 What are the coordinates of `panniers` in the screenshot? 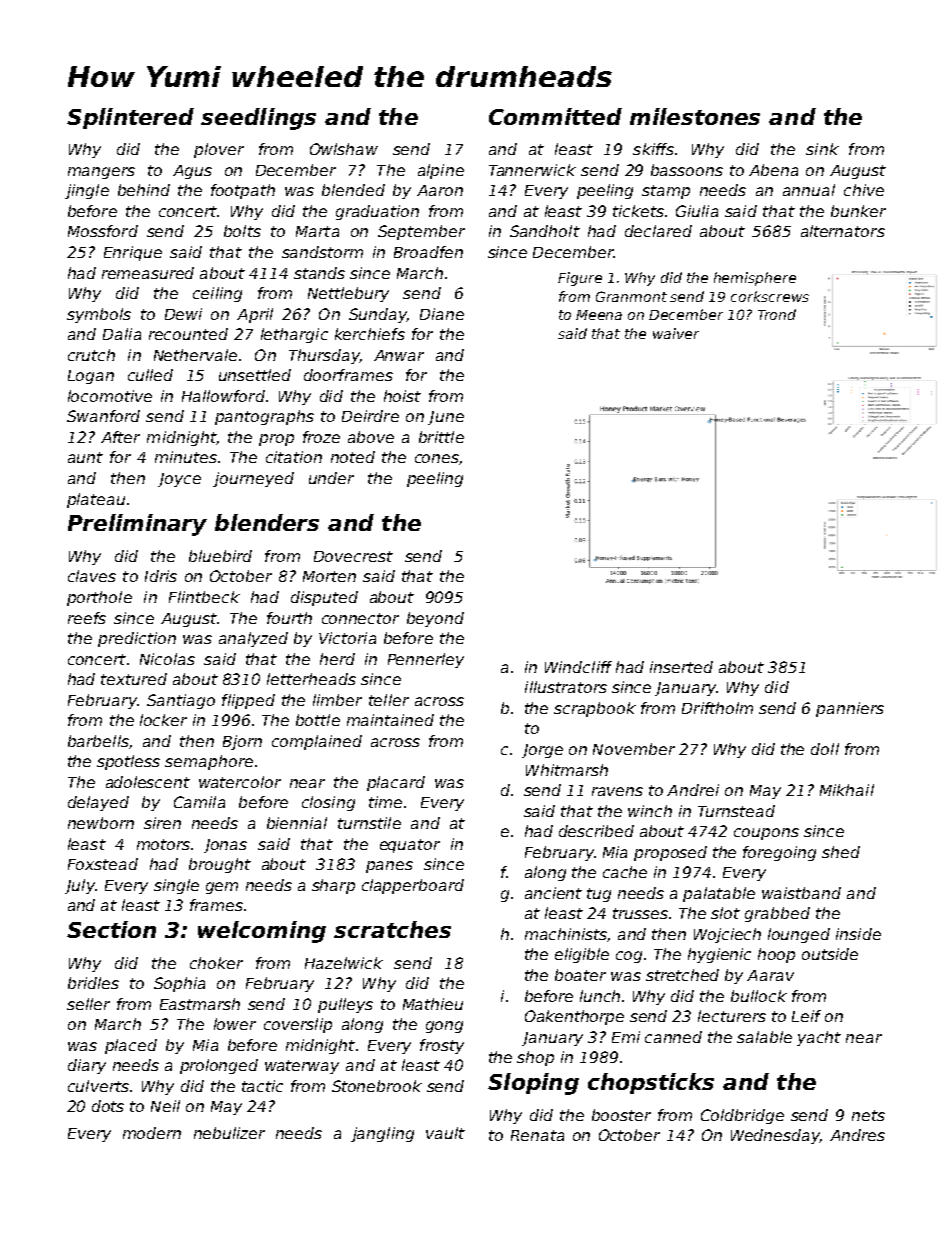 It's located at (850, 709).
